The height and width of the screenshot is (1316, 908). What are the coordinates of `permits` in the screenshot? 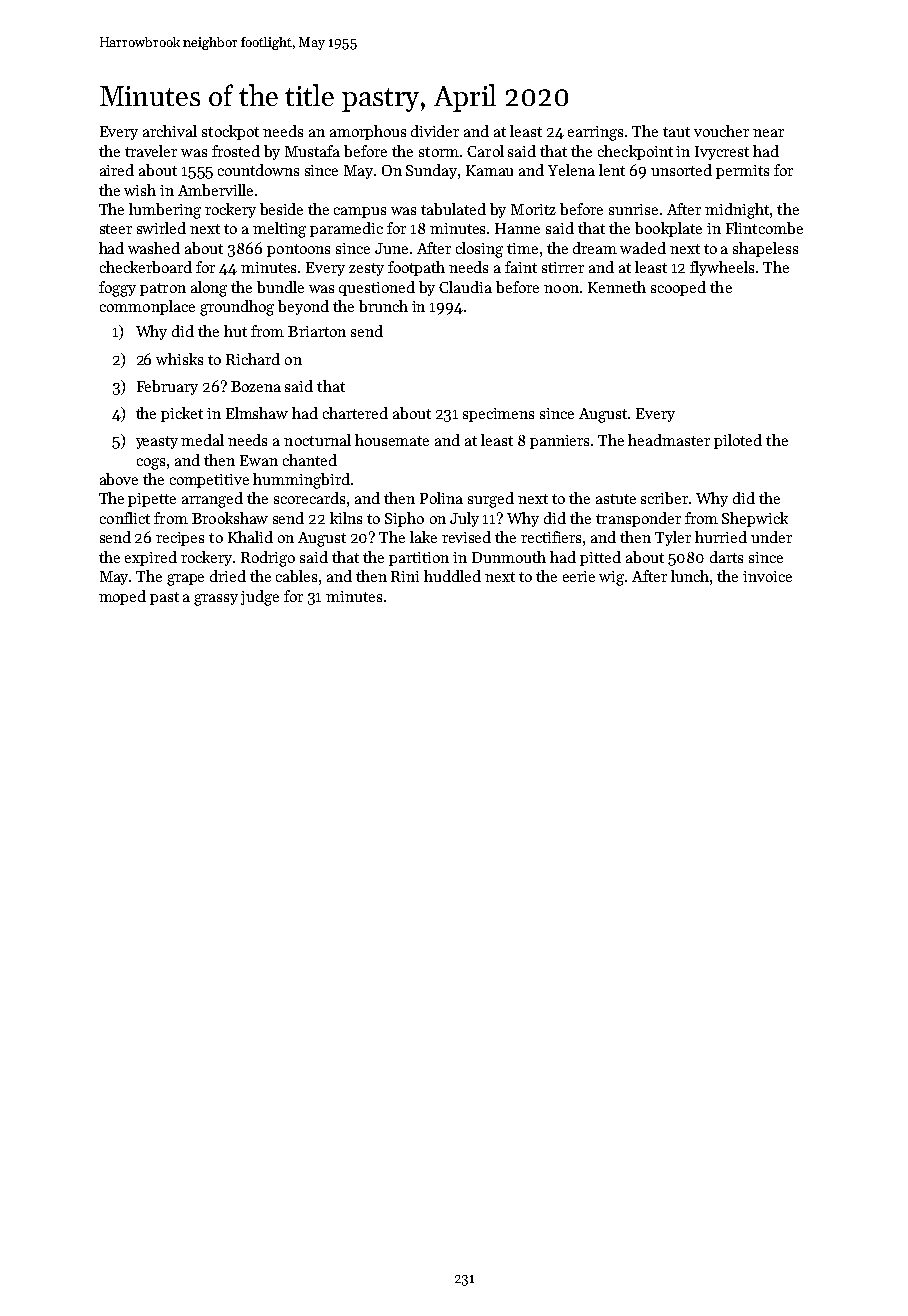 It's located at (742, 172).
